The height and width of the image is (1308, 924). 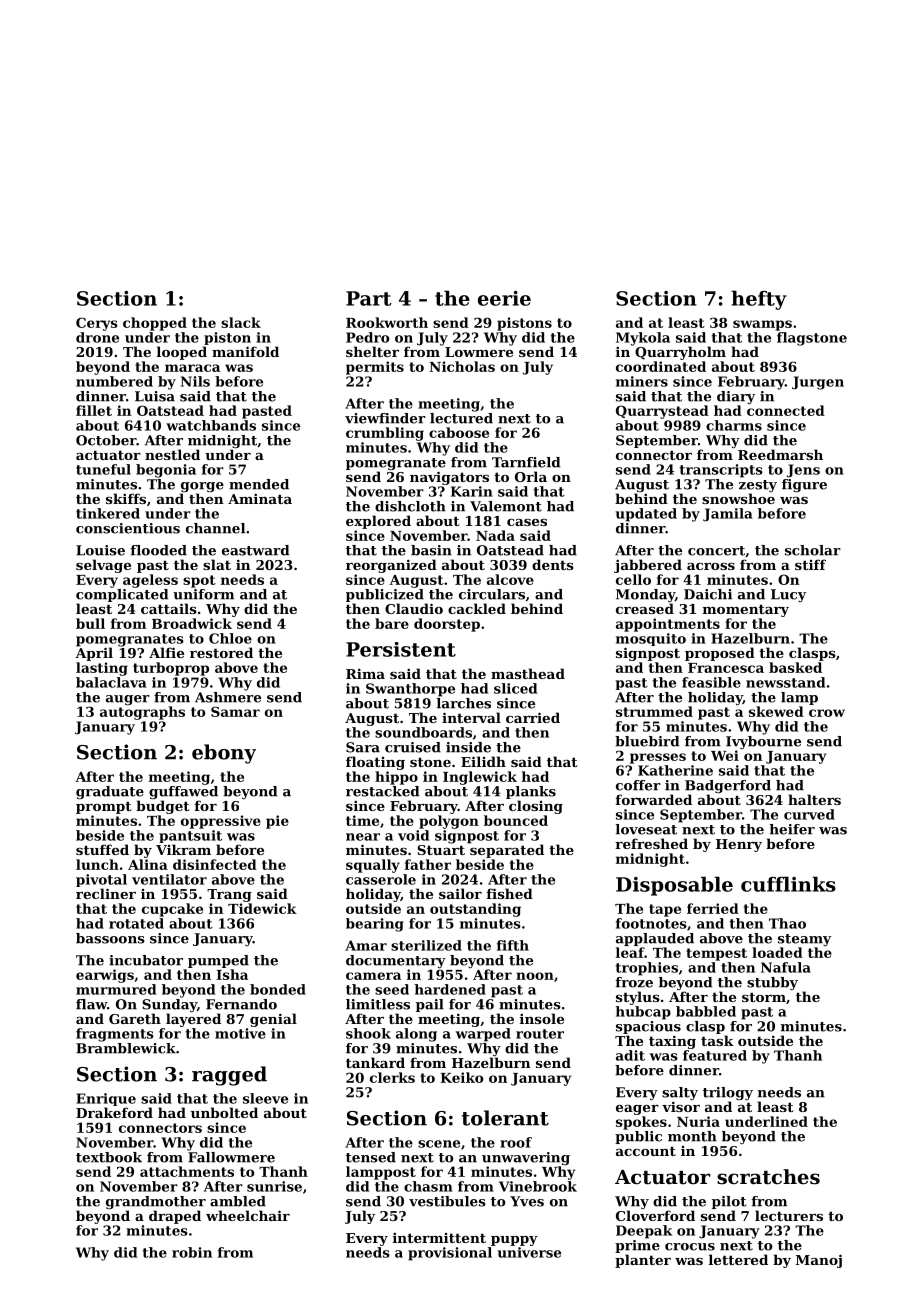 What do you see at coordinates (192, 1252) in the image?
I see `robin` at bounding box center [192, 1252].
